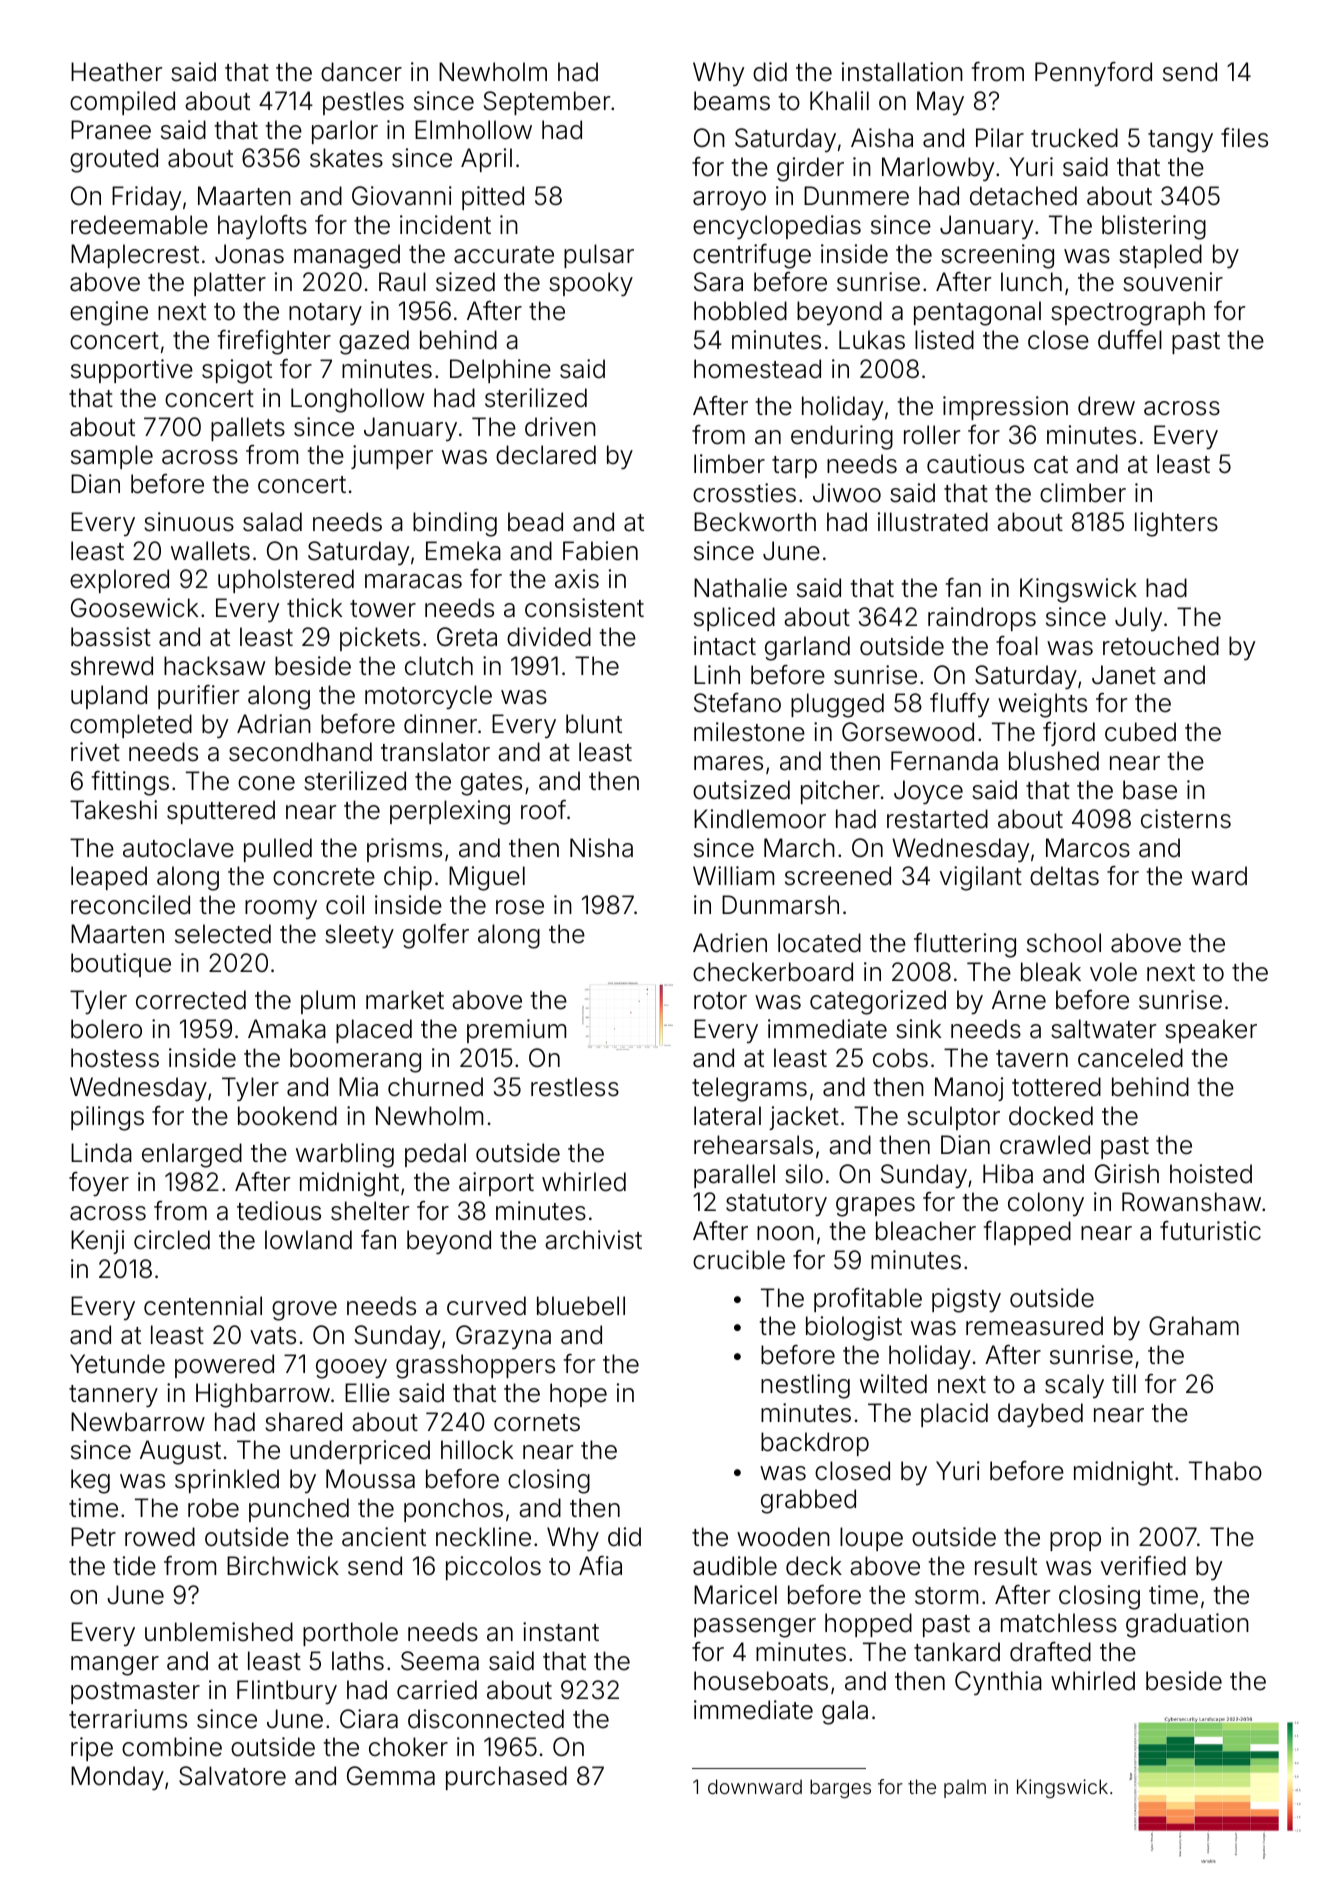  Describe the element at coordinates (374, 342) in the screenshot. I see `gazed` at that location.
